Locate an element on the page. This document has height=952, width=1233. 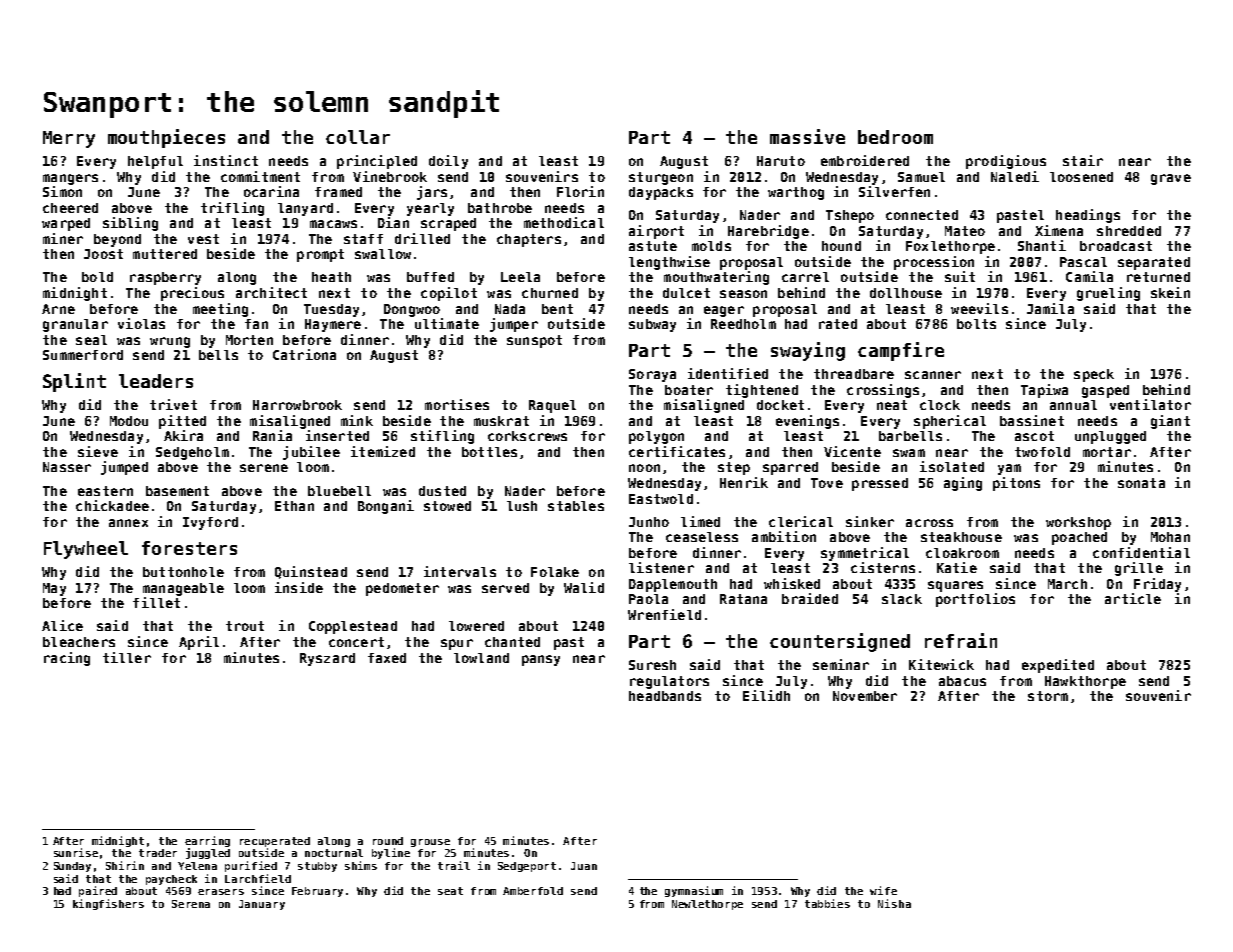
tiller is located at coordinates (127, 657).
